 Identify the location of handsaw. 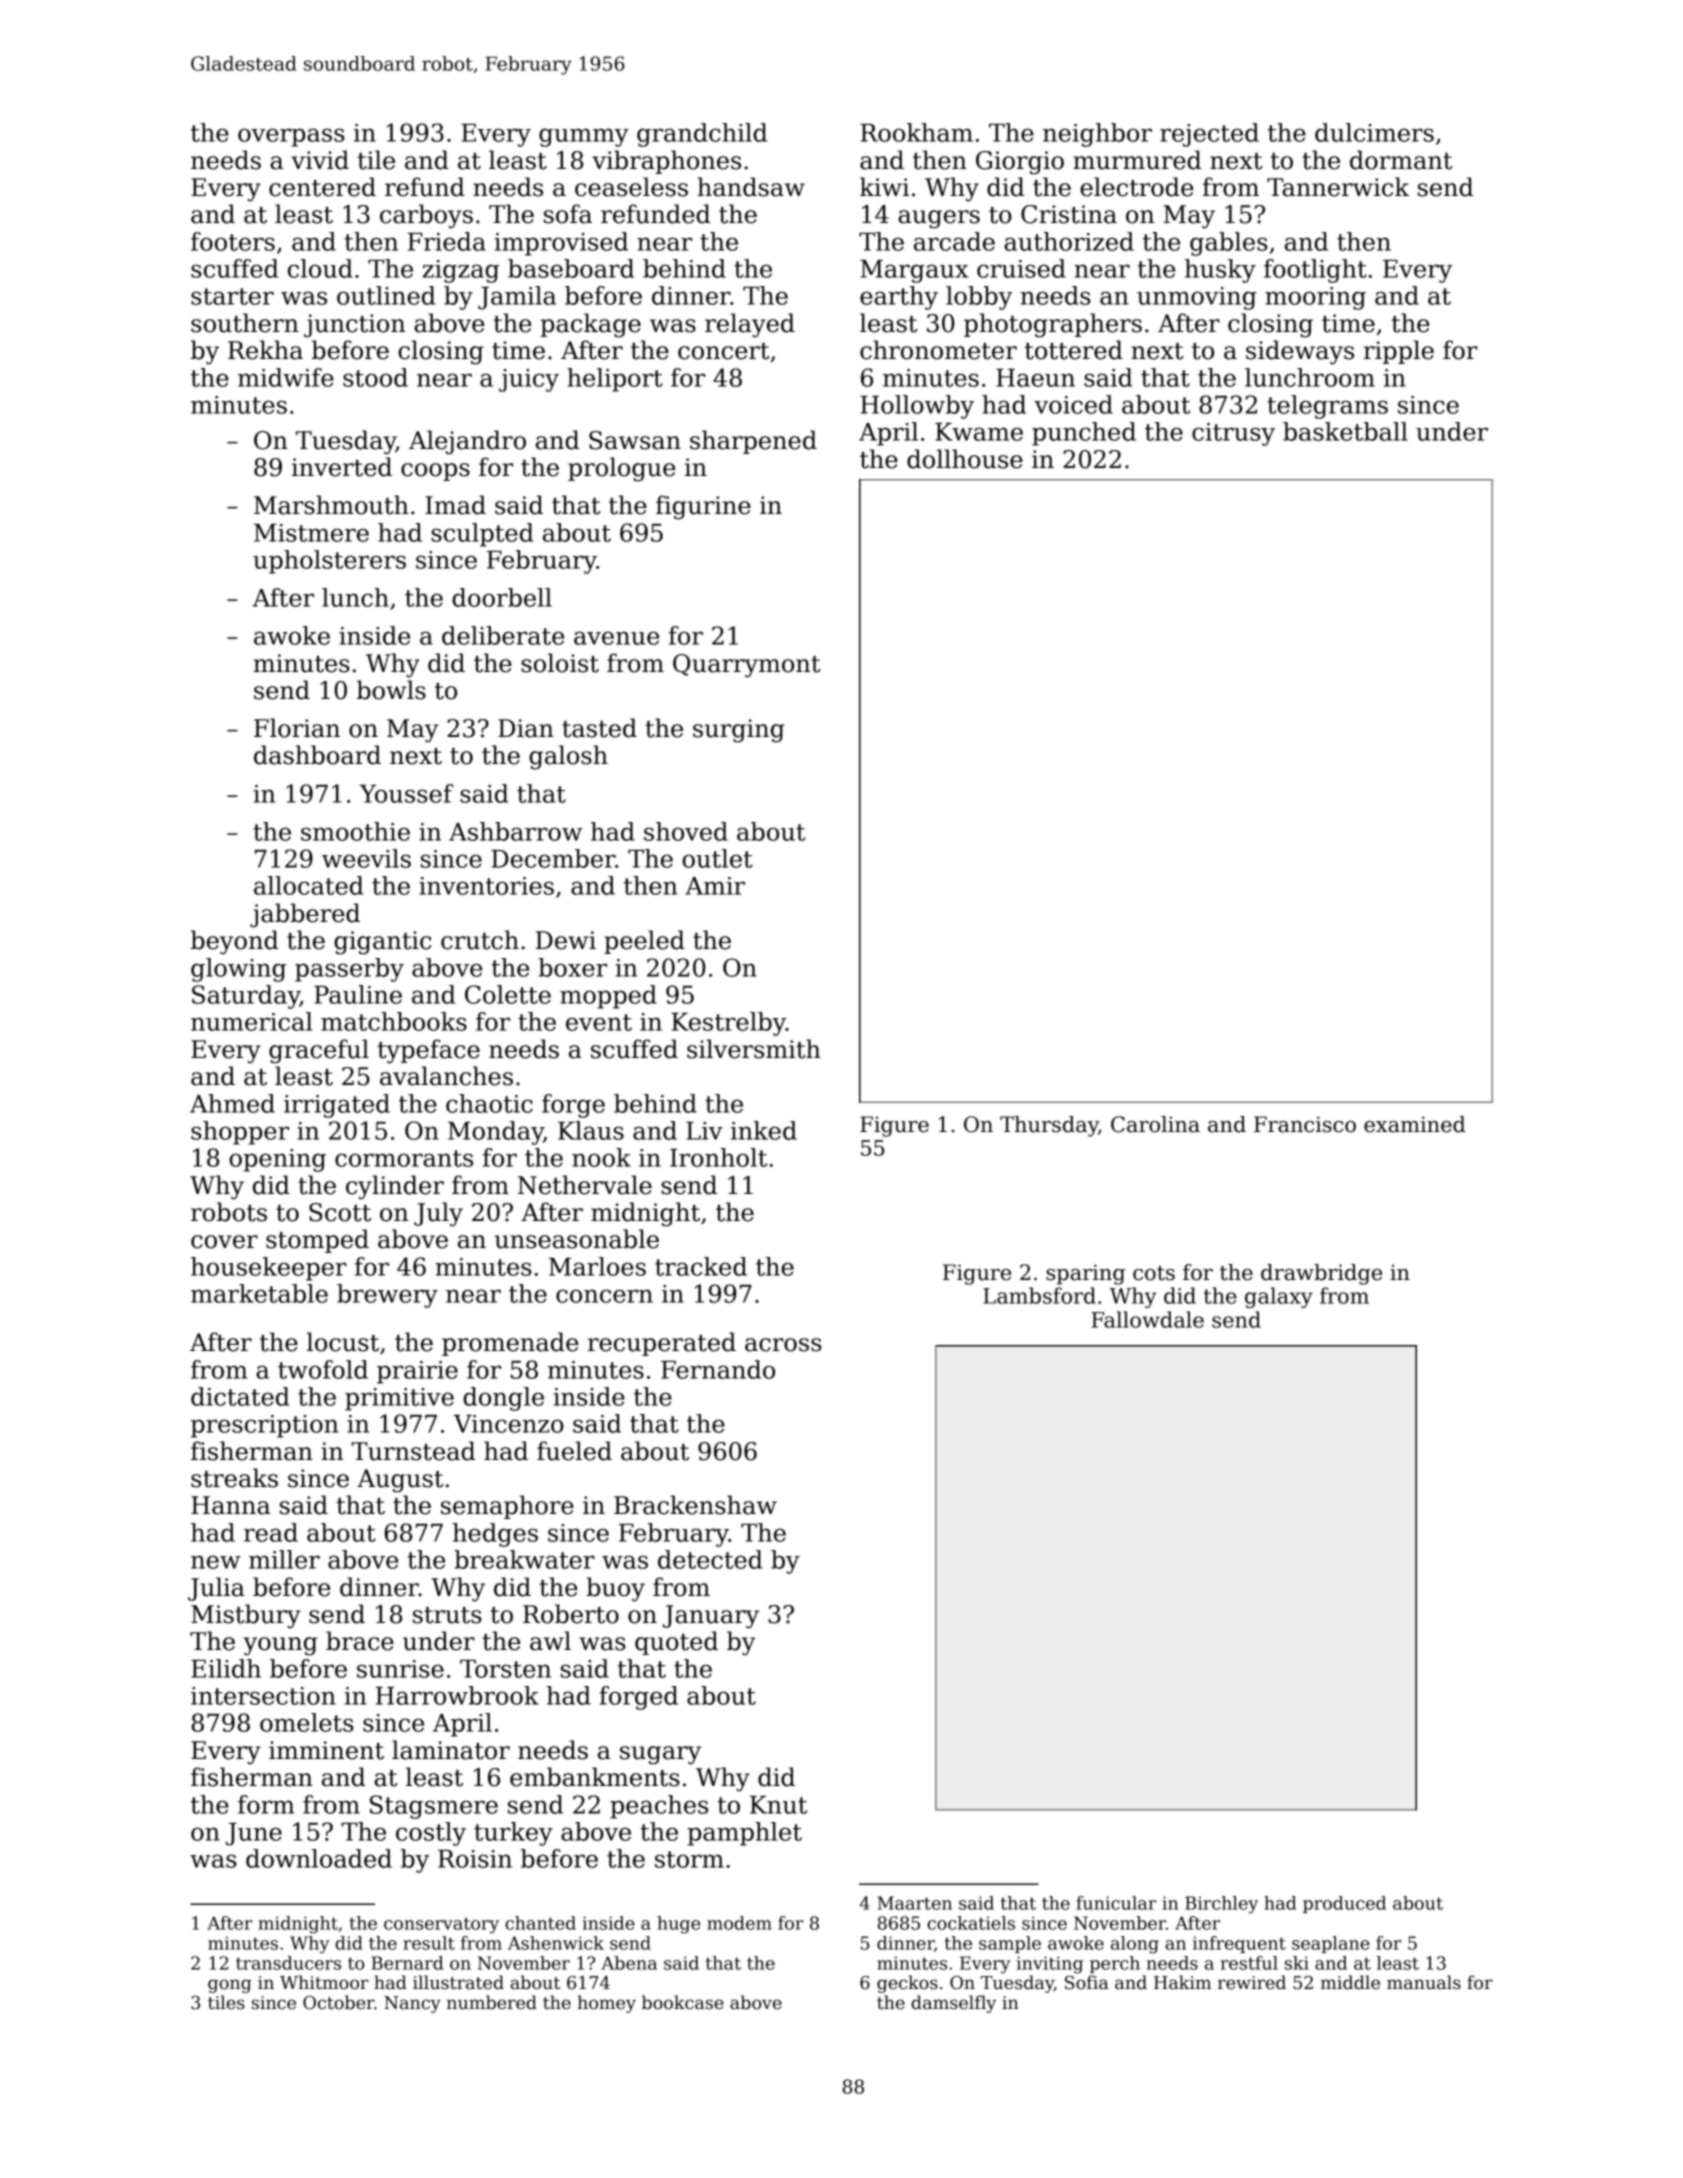
(751, 187).
